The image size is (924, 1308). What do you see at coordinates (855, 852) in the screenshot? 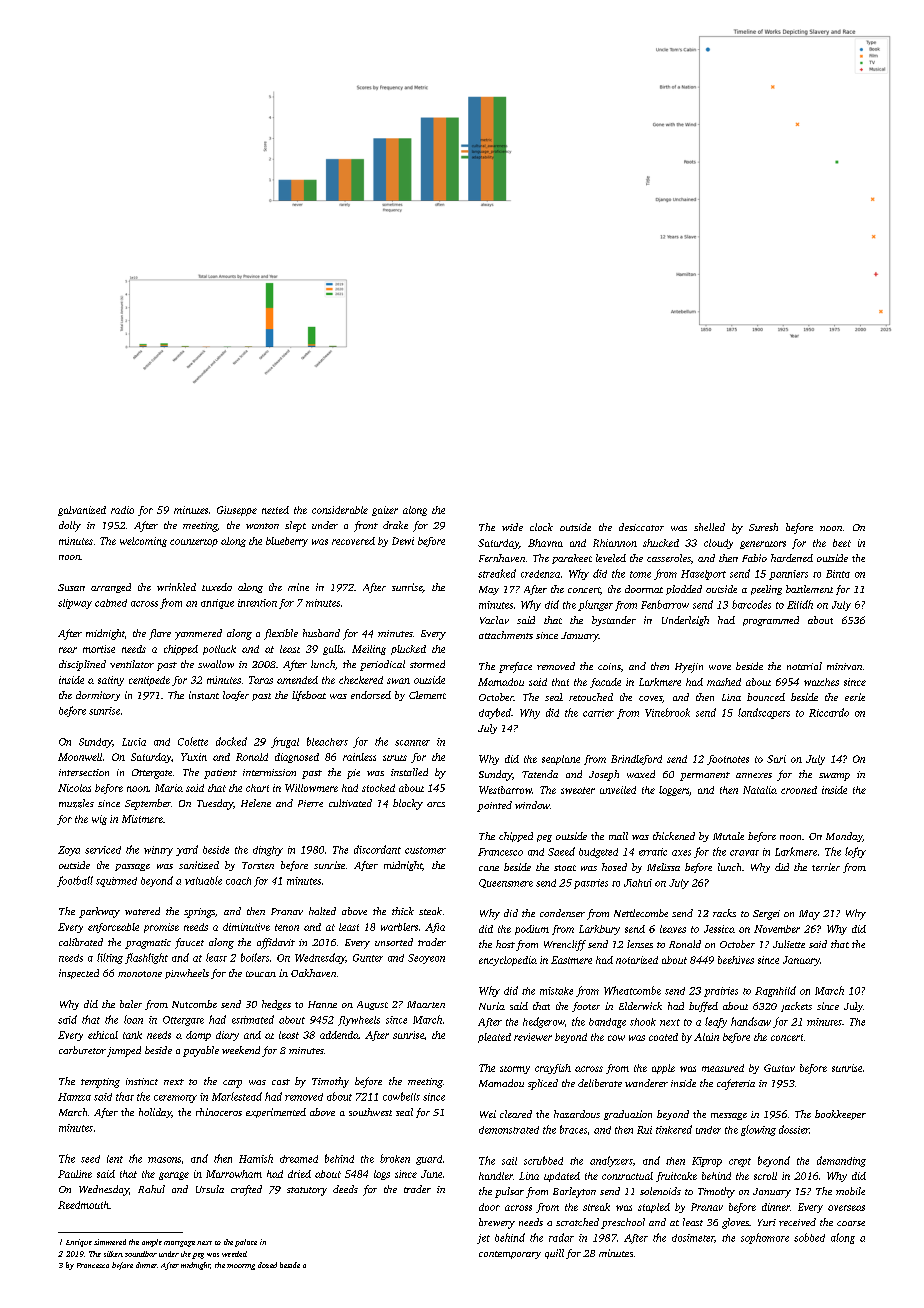
I see `lofty` at bounding box center [855, 852].
